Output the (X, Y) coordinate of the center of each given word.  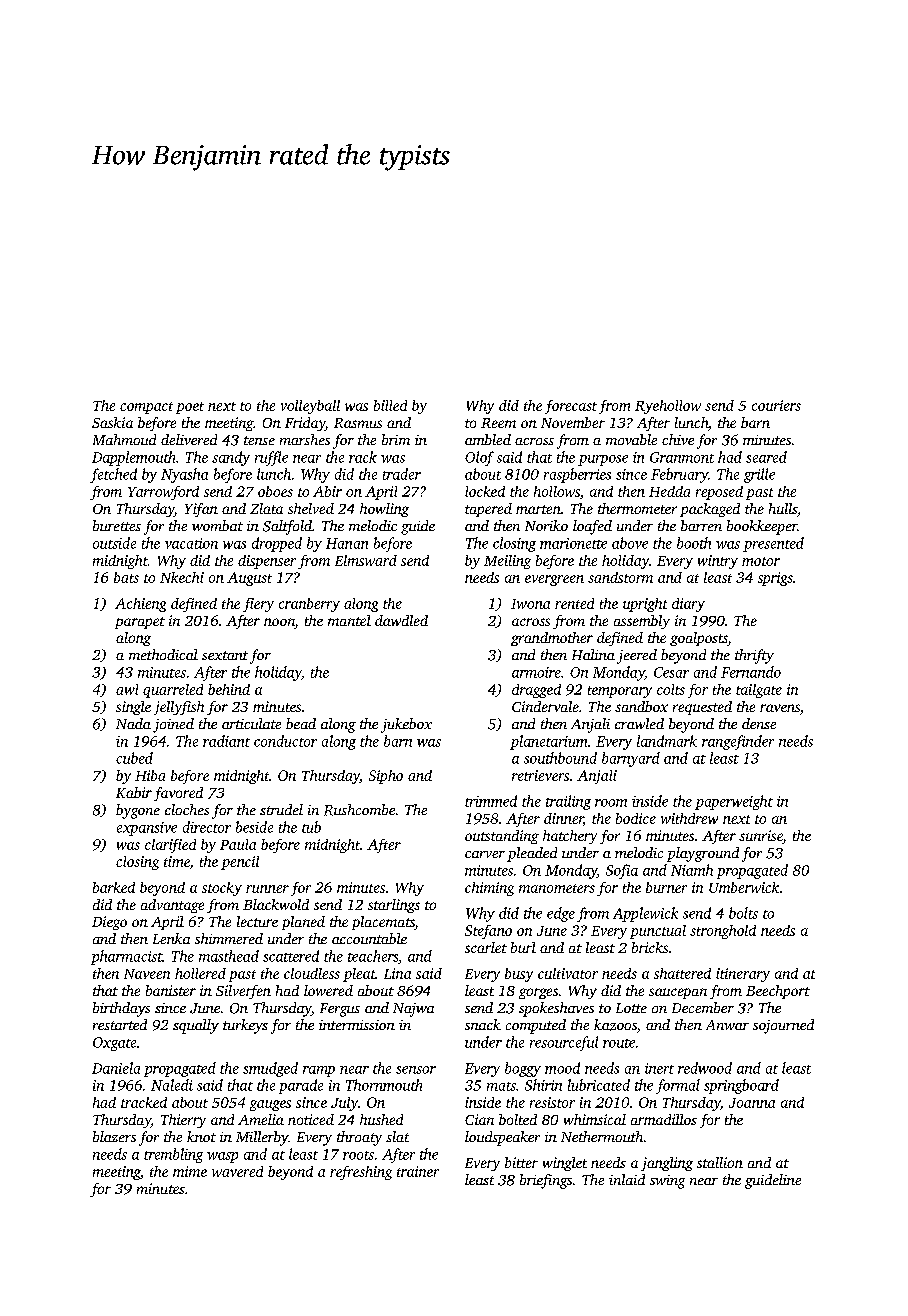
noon (279, 623)
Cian (479, 1119)
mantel (349, 620)
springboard (741, 1086)
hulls (783, 508)
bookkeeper (762, 527)
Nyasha (184, 475)
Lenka (171, 938)
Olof (479, 458)
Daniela (116, 1068)
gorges (538, 993)
